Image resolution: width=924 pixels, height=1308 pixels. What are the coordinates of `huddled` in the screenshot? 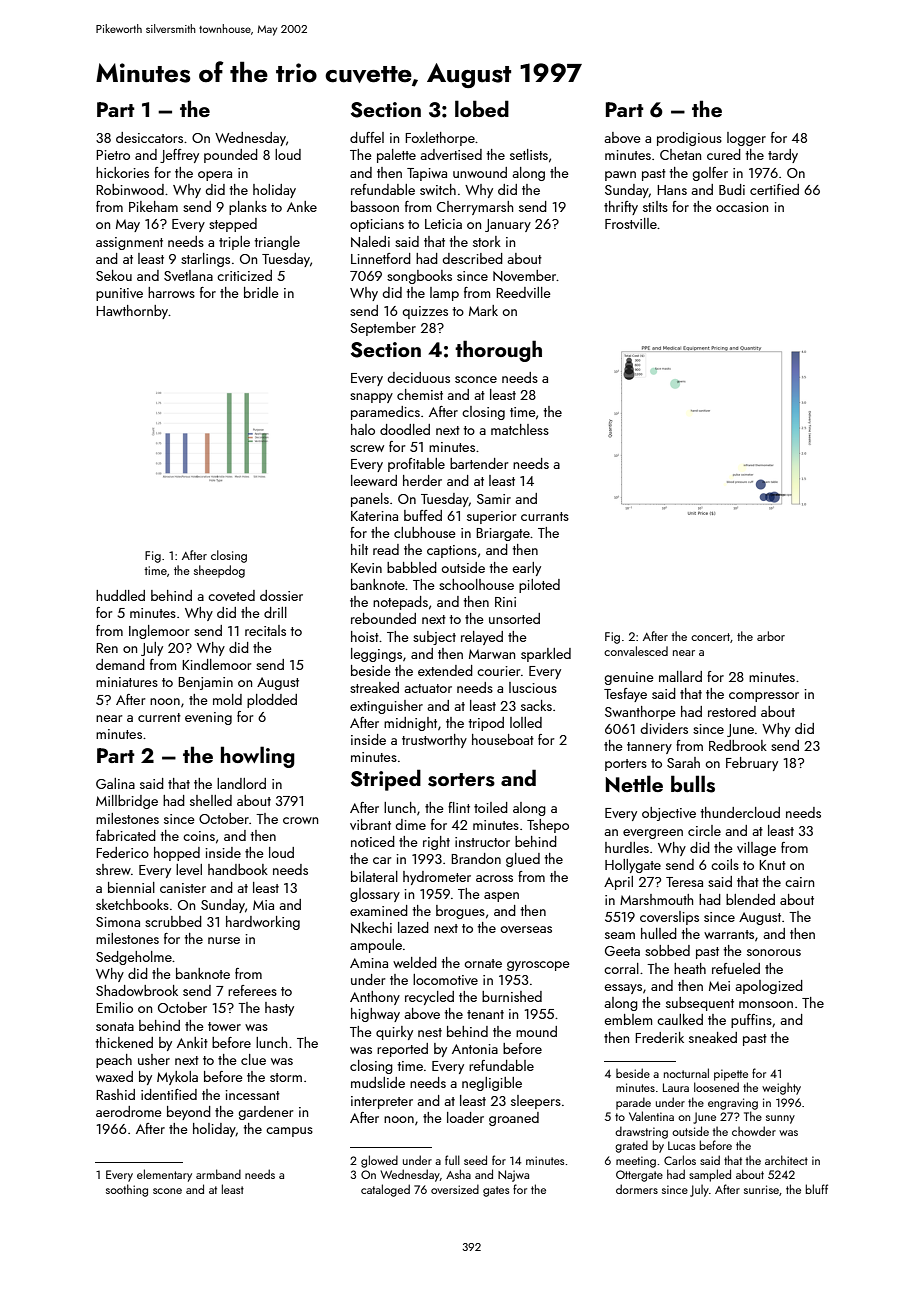 It's located at (120, 595).
